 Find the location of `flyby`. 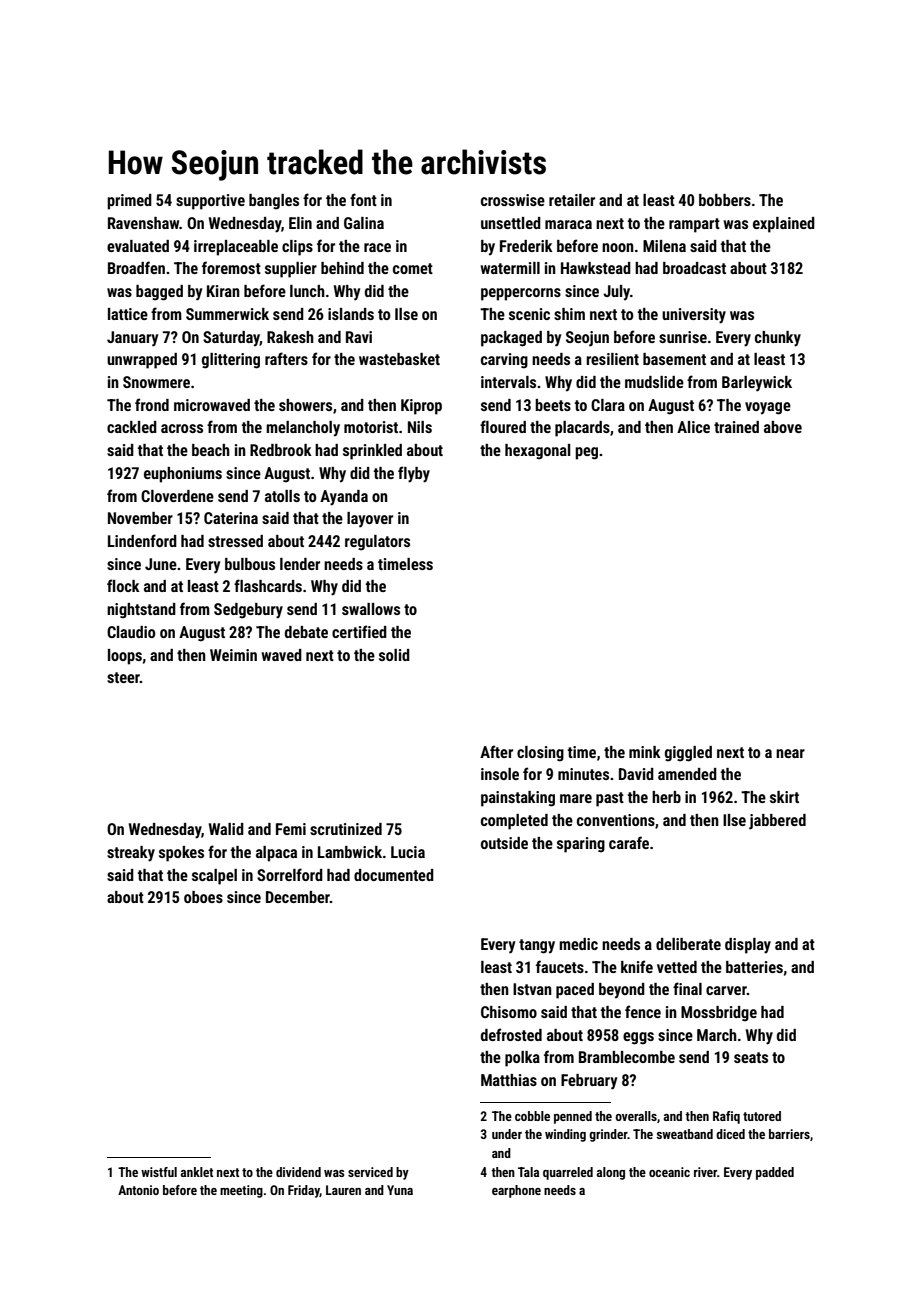

flyby is located at coordinates (414, 474).
